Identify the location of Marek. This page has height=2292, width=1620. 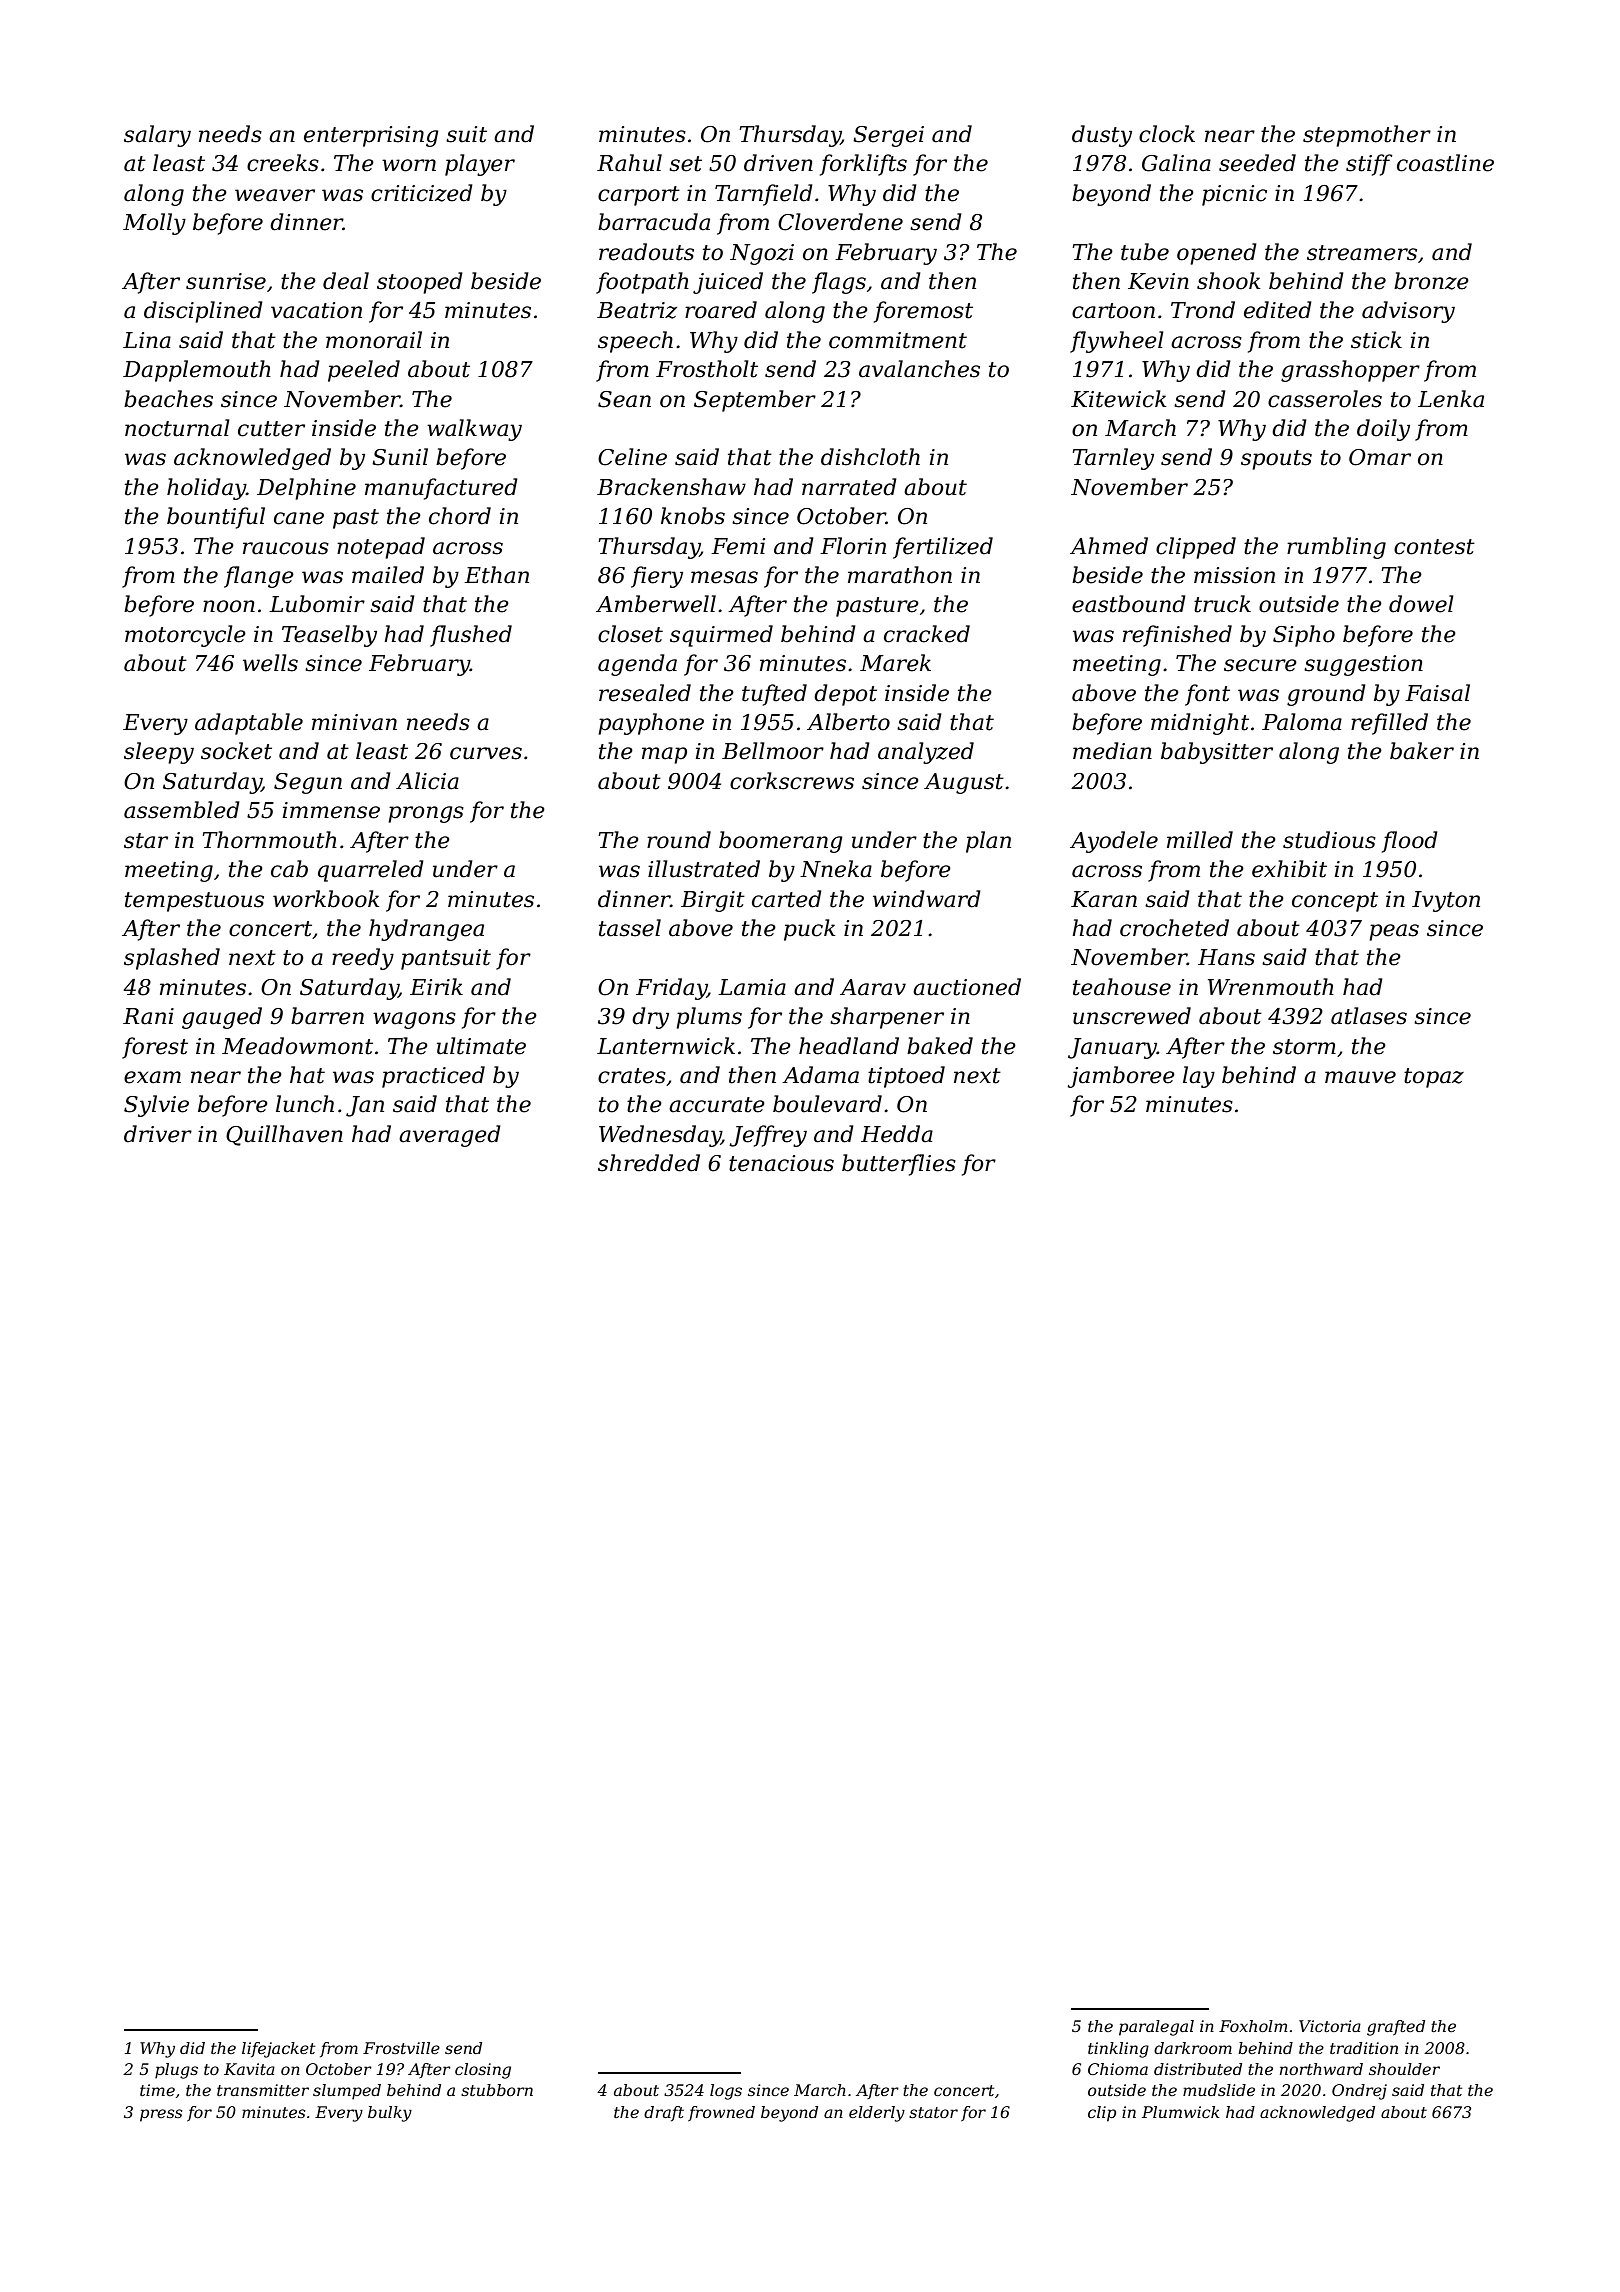
(895, 663).
